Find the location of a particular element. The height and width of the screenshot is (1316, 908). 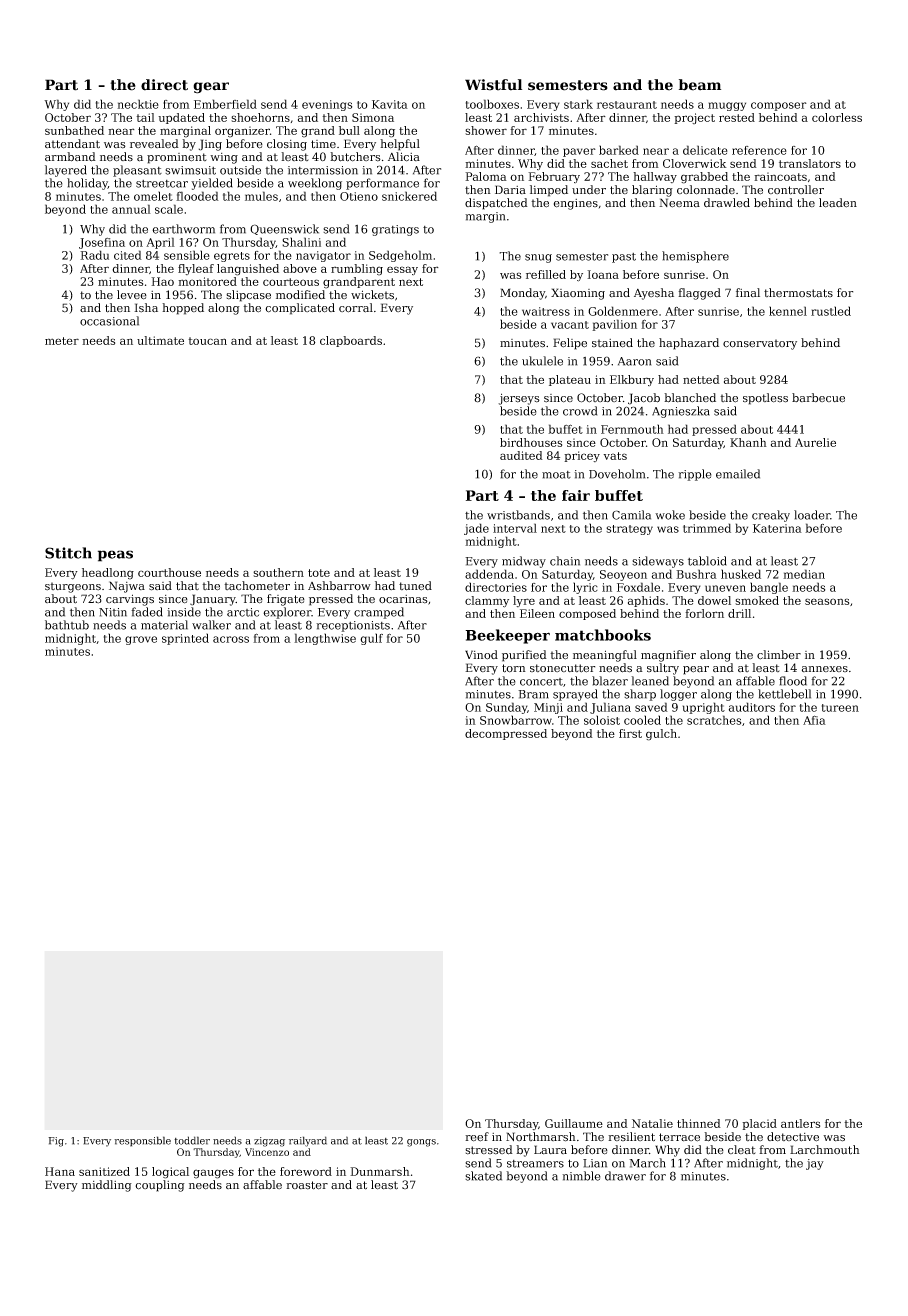

emailed is located at coordinates (738, 474).
